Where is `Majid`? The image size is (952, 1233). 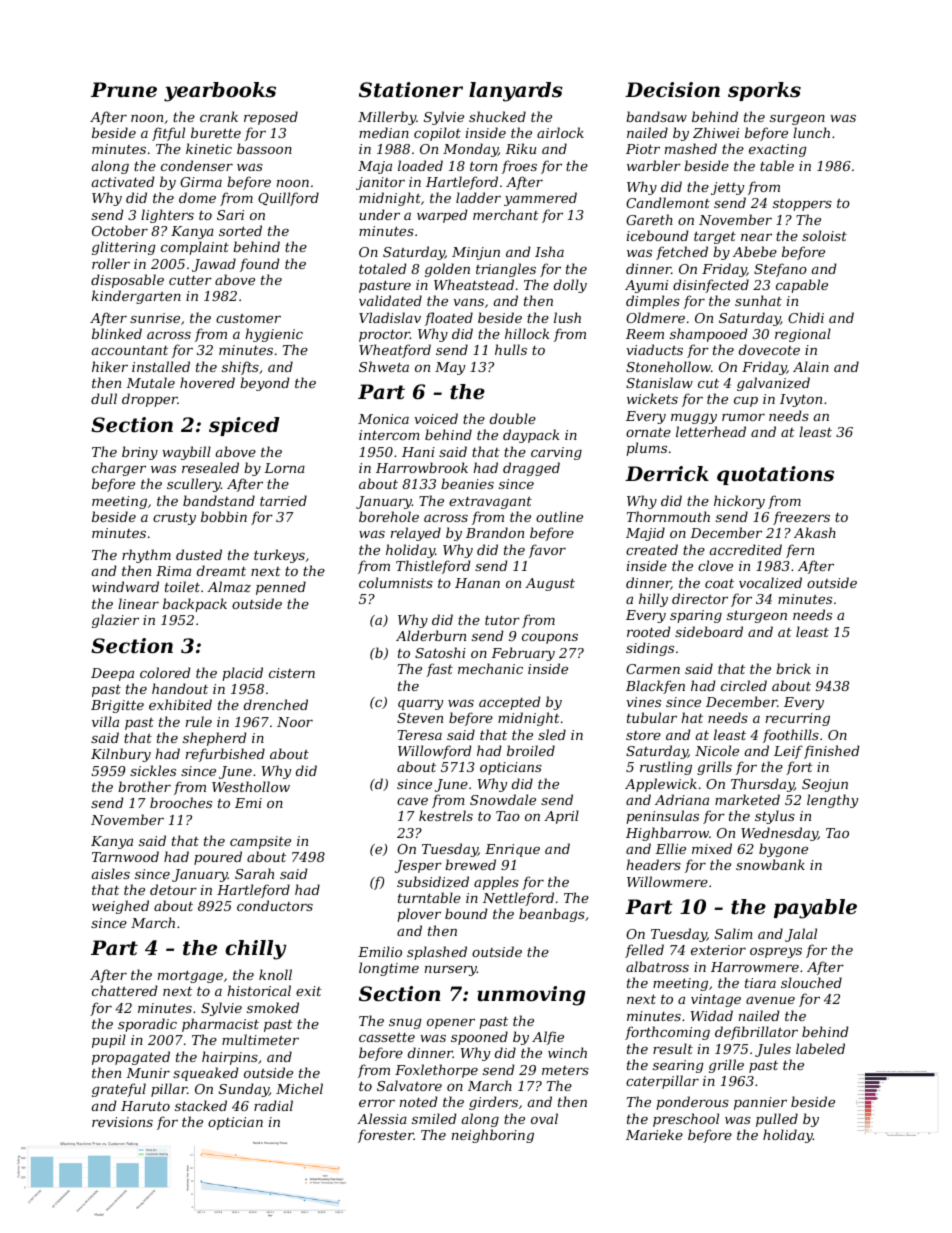
Majid is located at coordinates (645, 534).
